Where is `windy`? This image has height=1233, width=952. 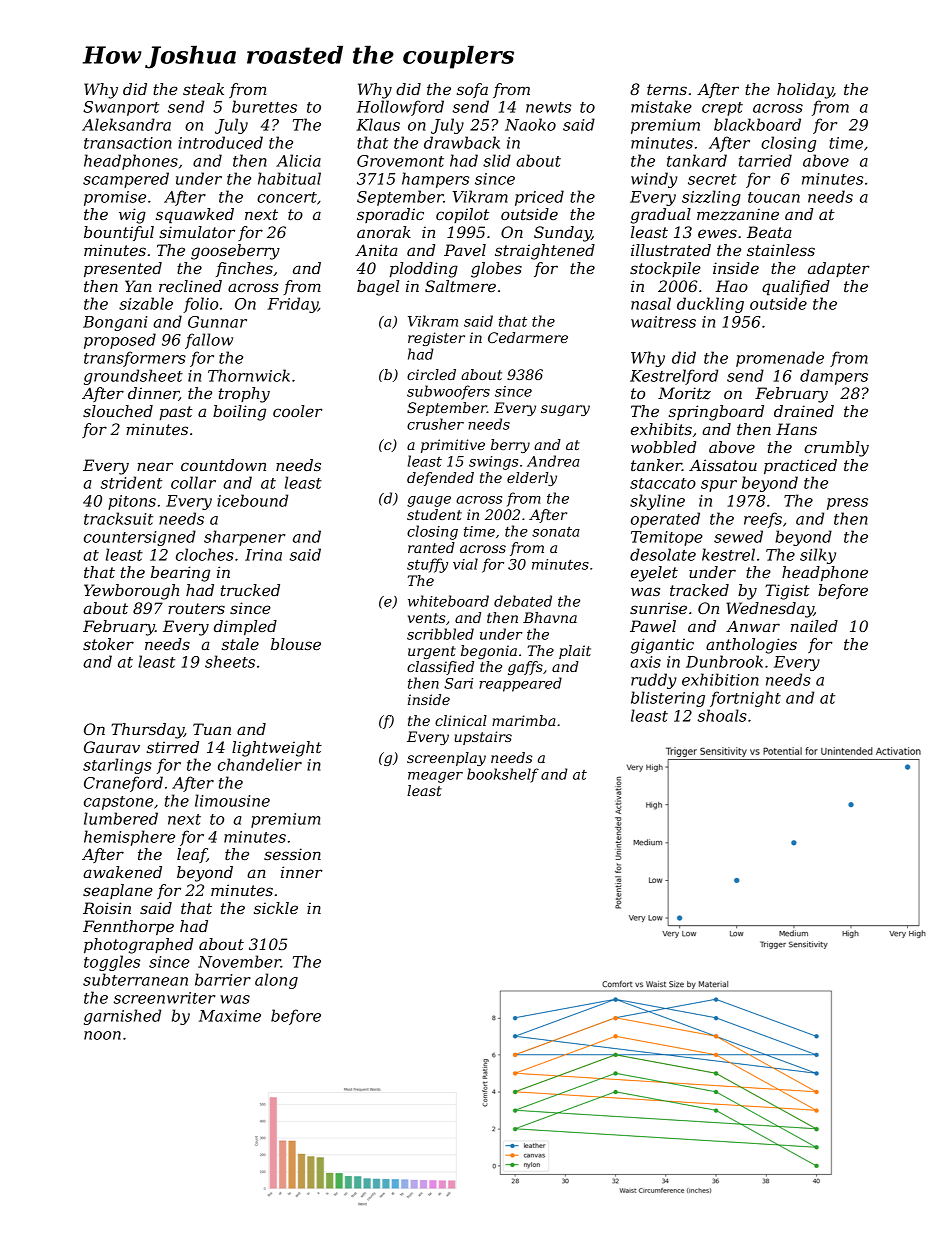 windy is located at coordinates (654, 180).
